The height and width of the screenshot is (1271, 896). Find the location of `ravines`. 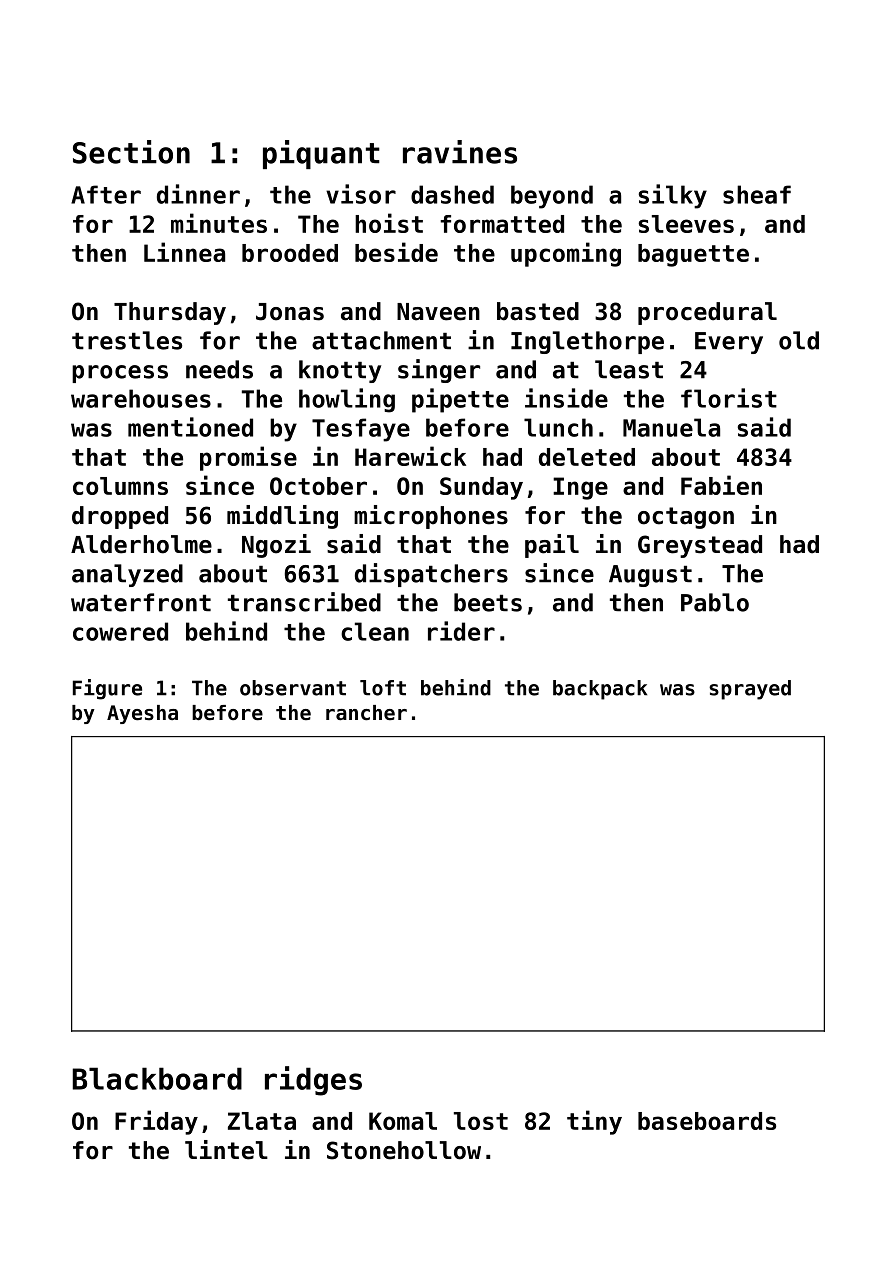

ravines is located at coordinates (460, 152).
